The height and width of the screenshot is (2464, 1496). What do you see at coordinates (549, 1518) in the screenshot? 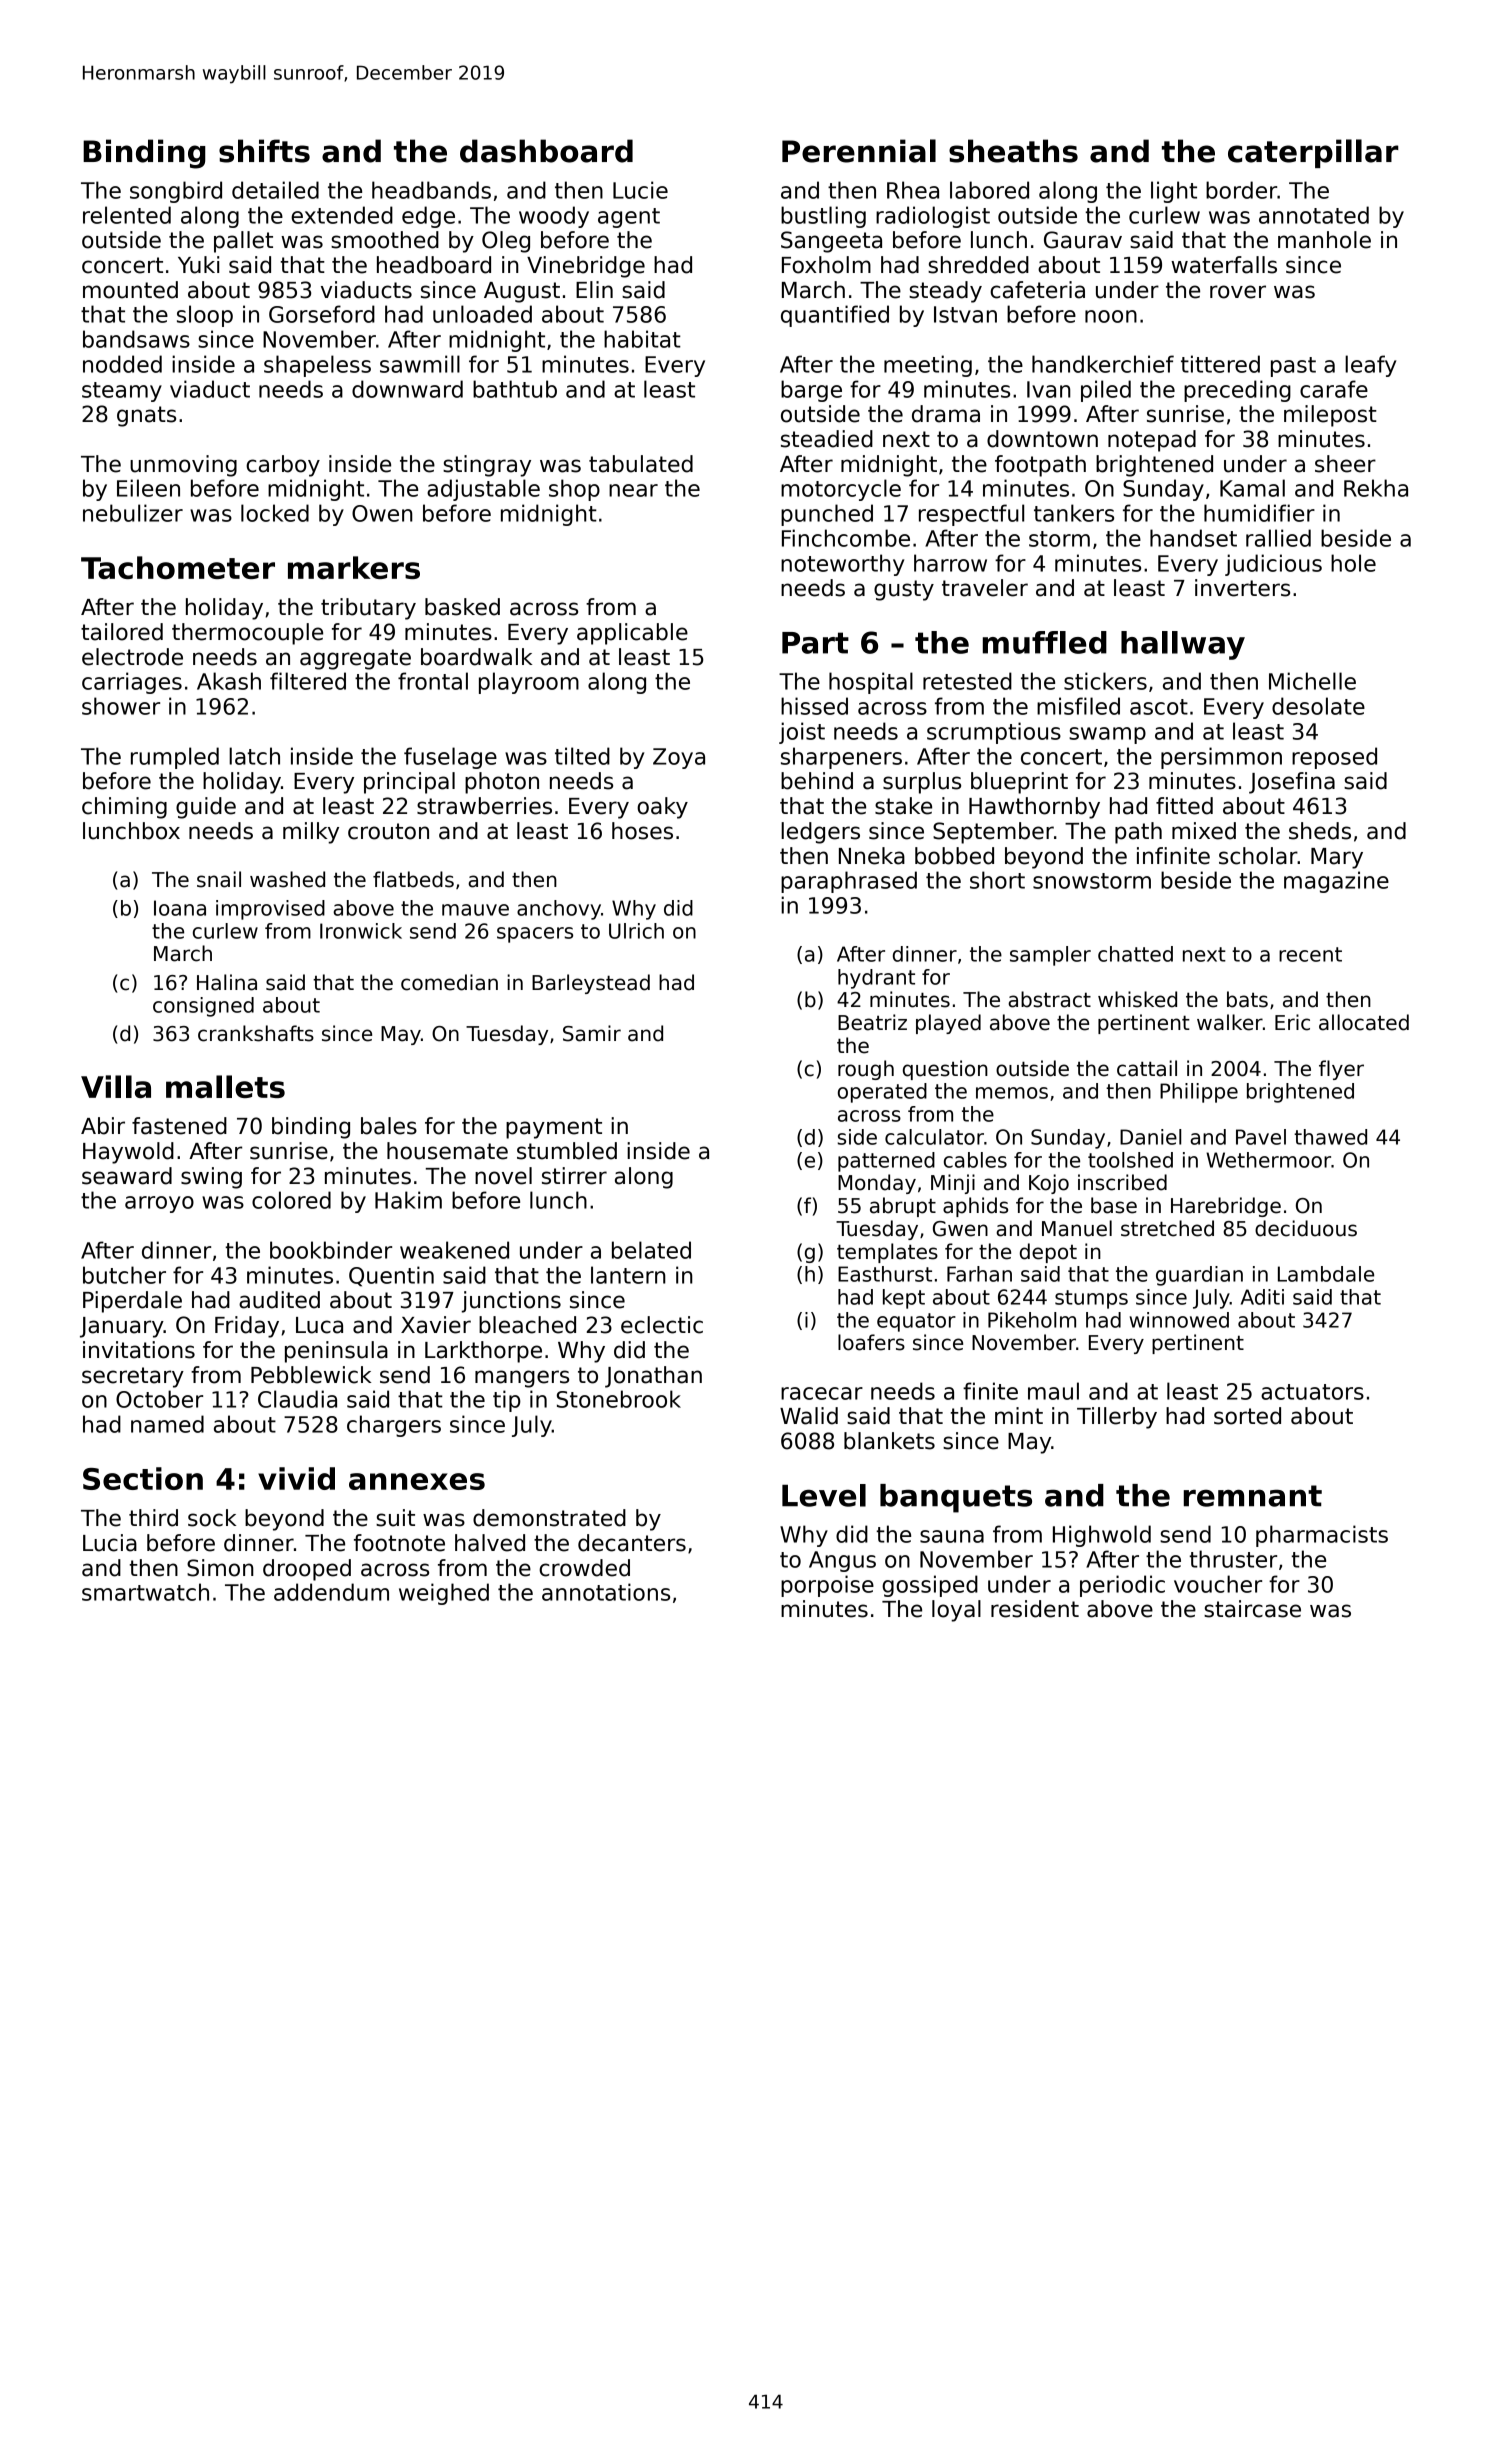
I see `demonstrated` at bounding box center [549, 1518].
